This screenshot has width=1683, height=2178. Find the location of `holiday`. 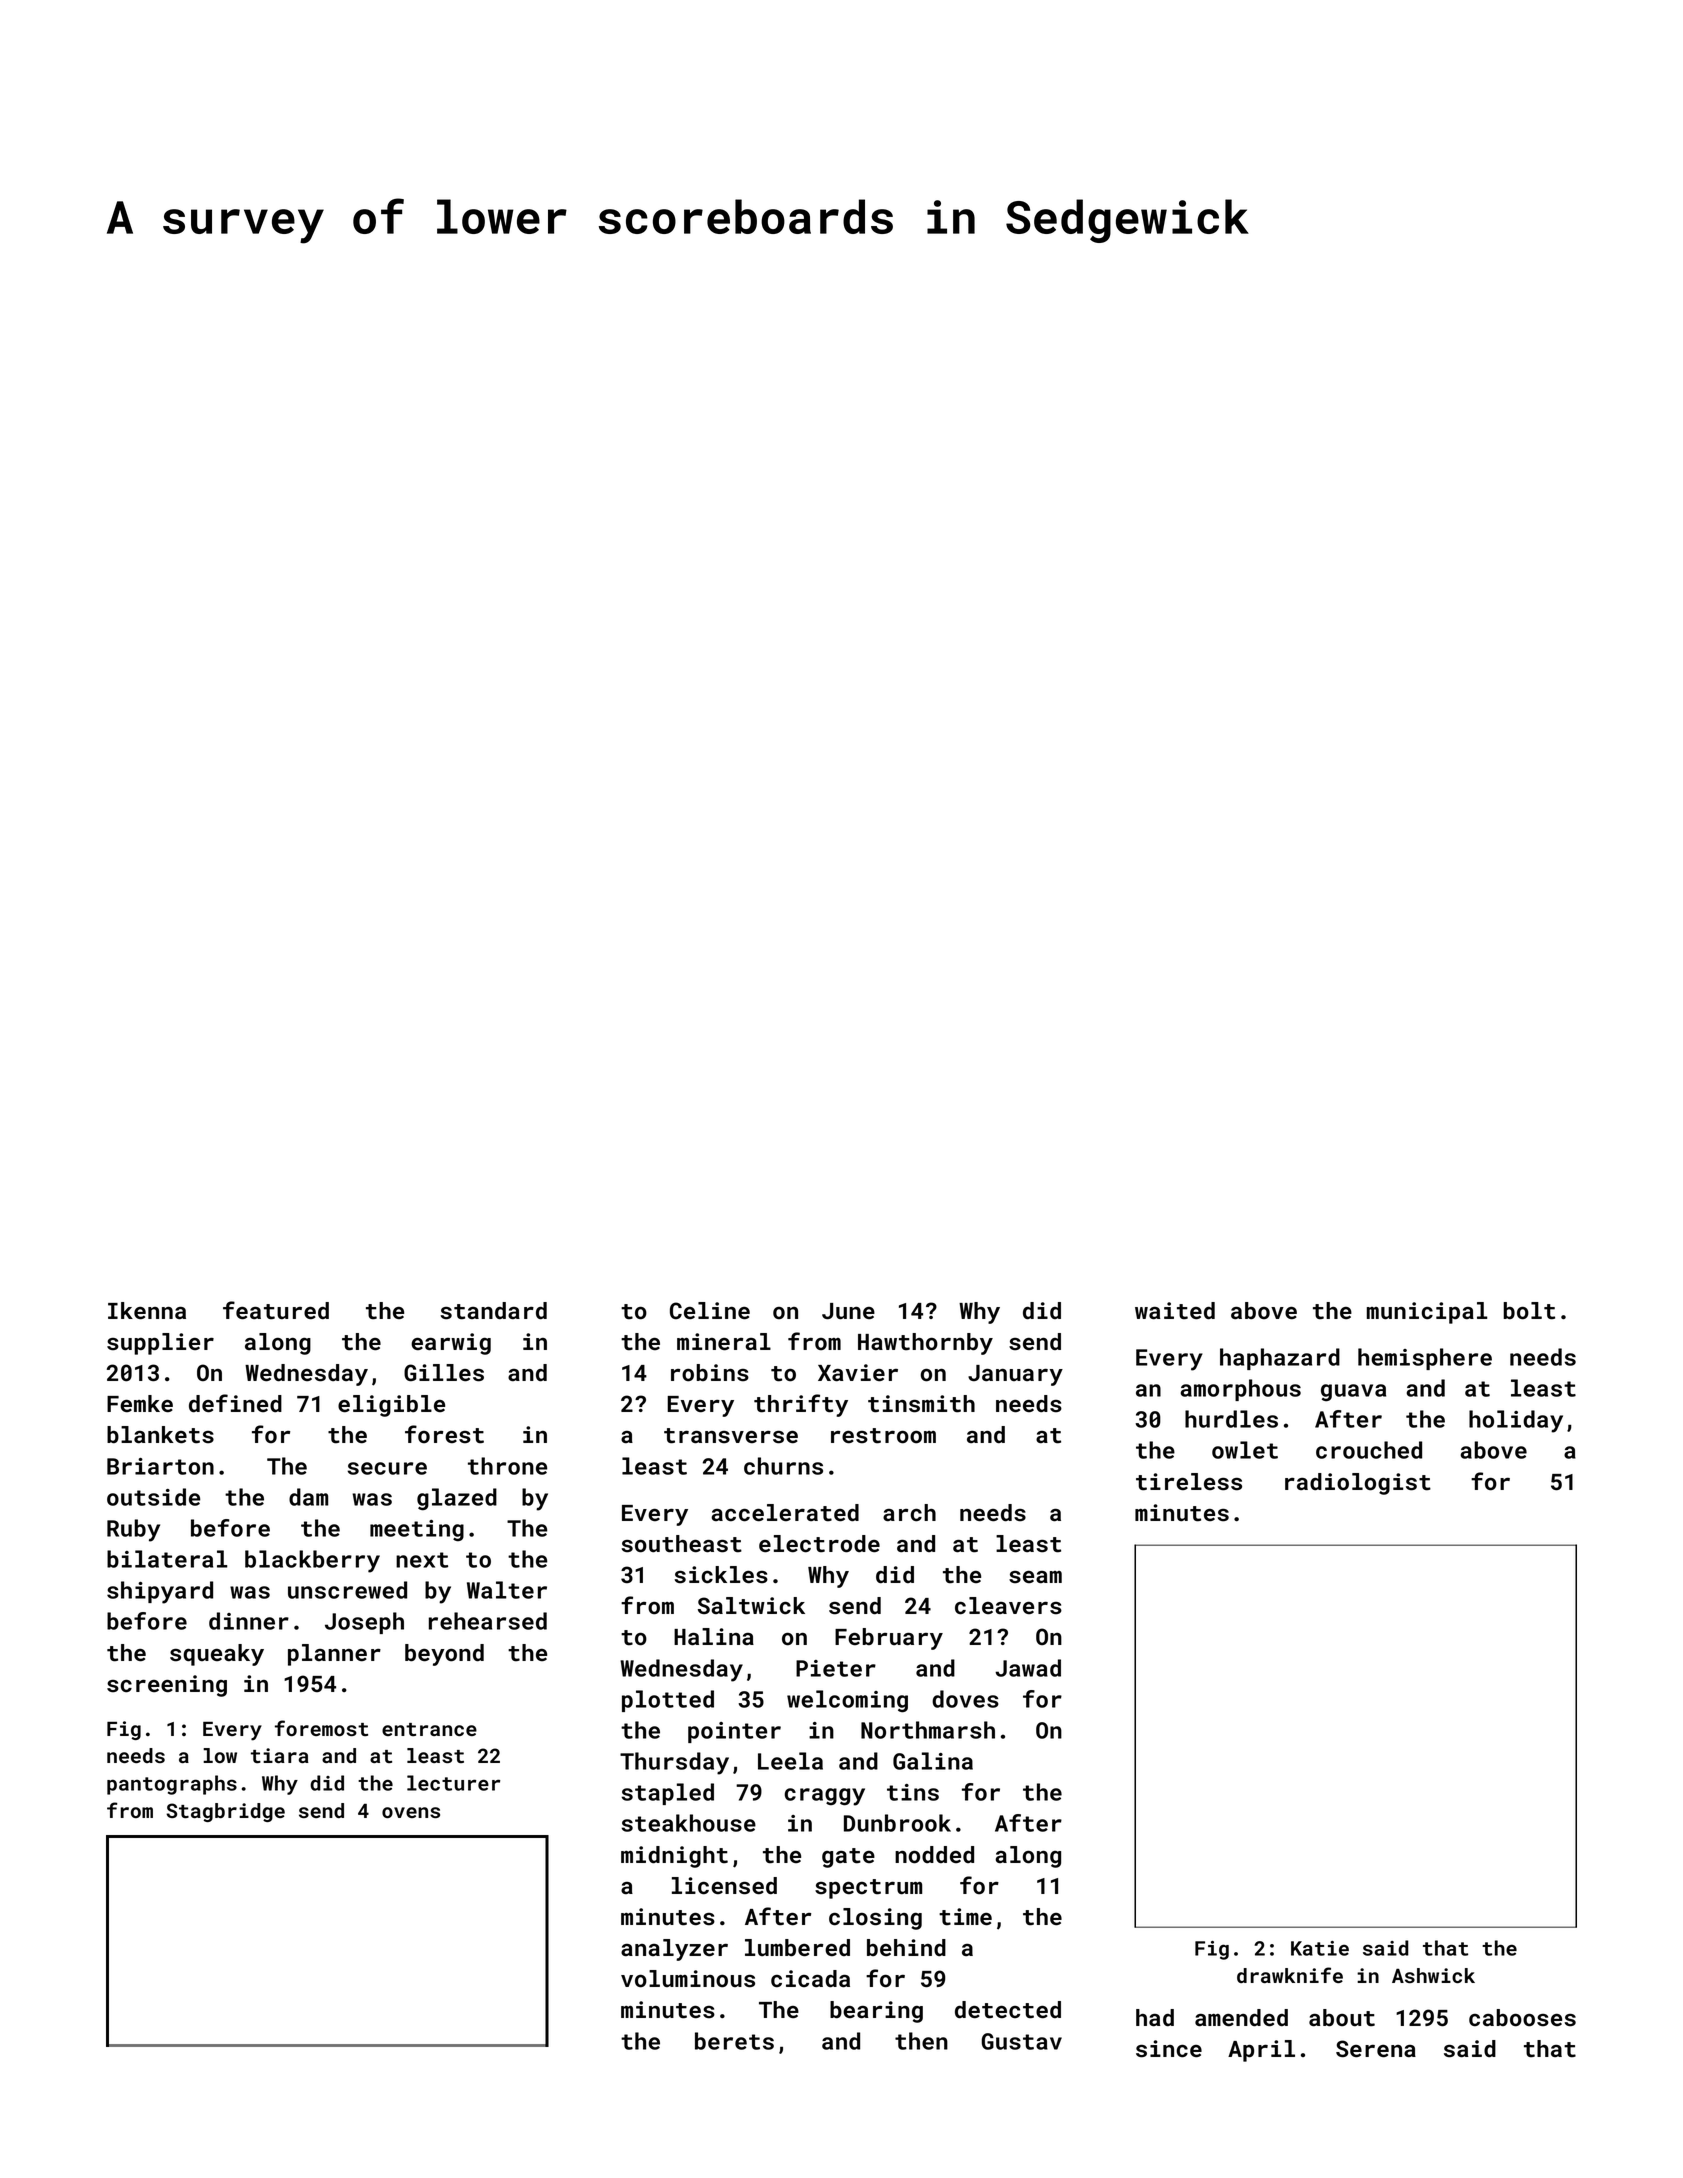

holiday is located at coordinates (1516, 1421).
